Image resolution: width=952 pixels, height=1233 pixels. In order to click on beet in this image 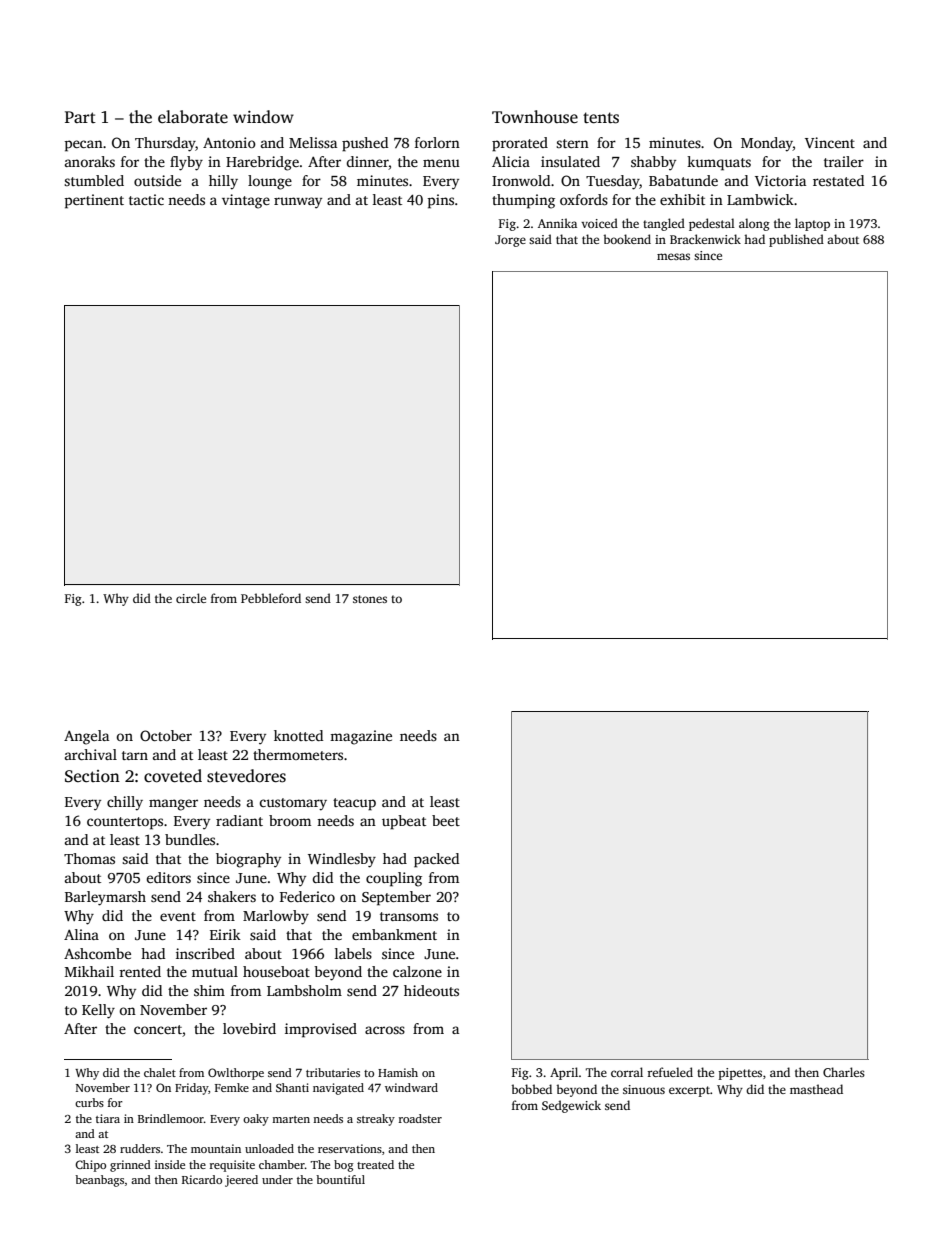, I will do `click(446, 820)`.
